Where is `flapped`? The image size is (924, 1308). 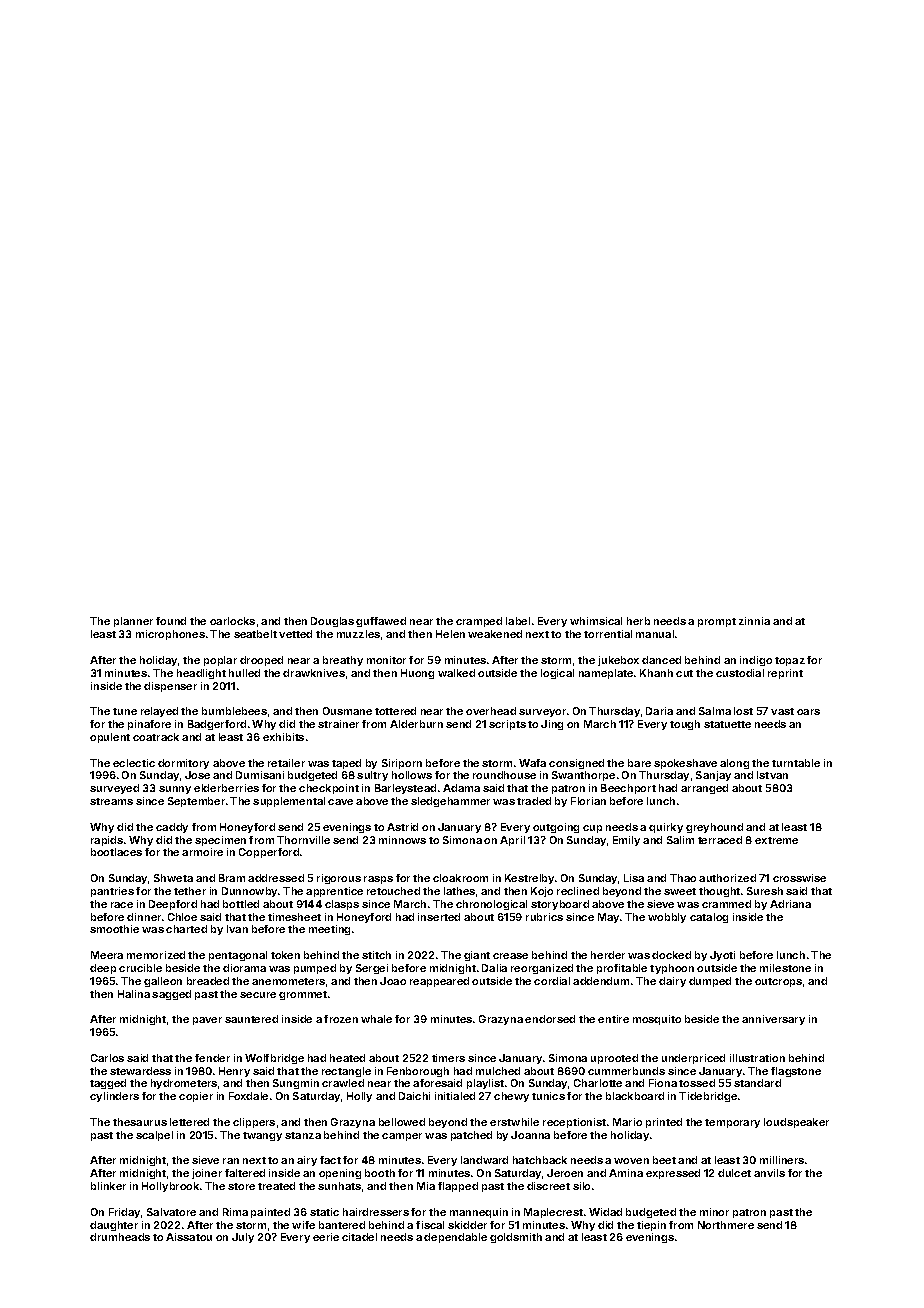 flapped is located at coordinates (458, 1187).
